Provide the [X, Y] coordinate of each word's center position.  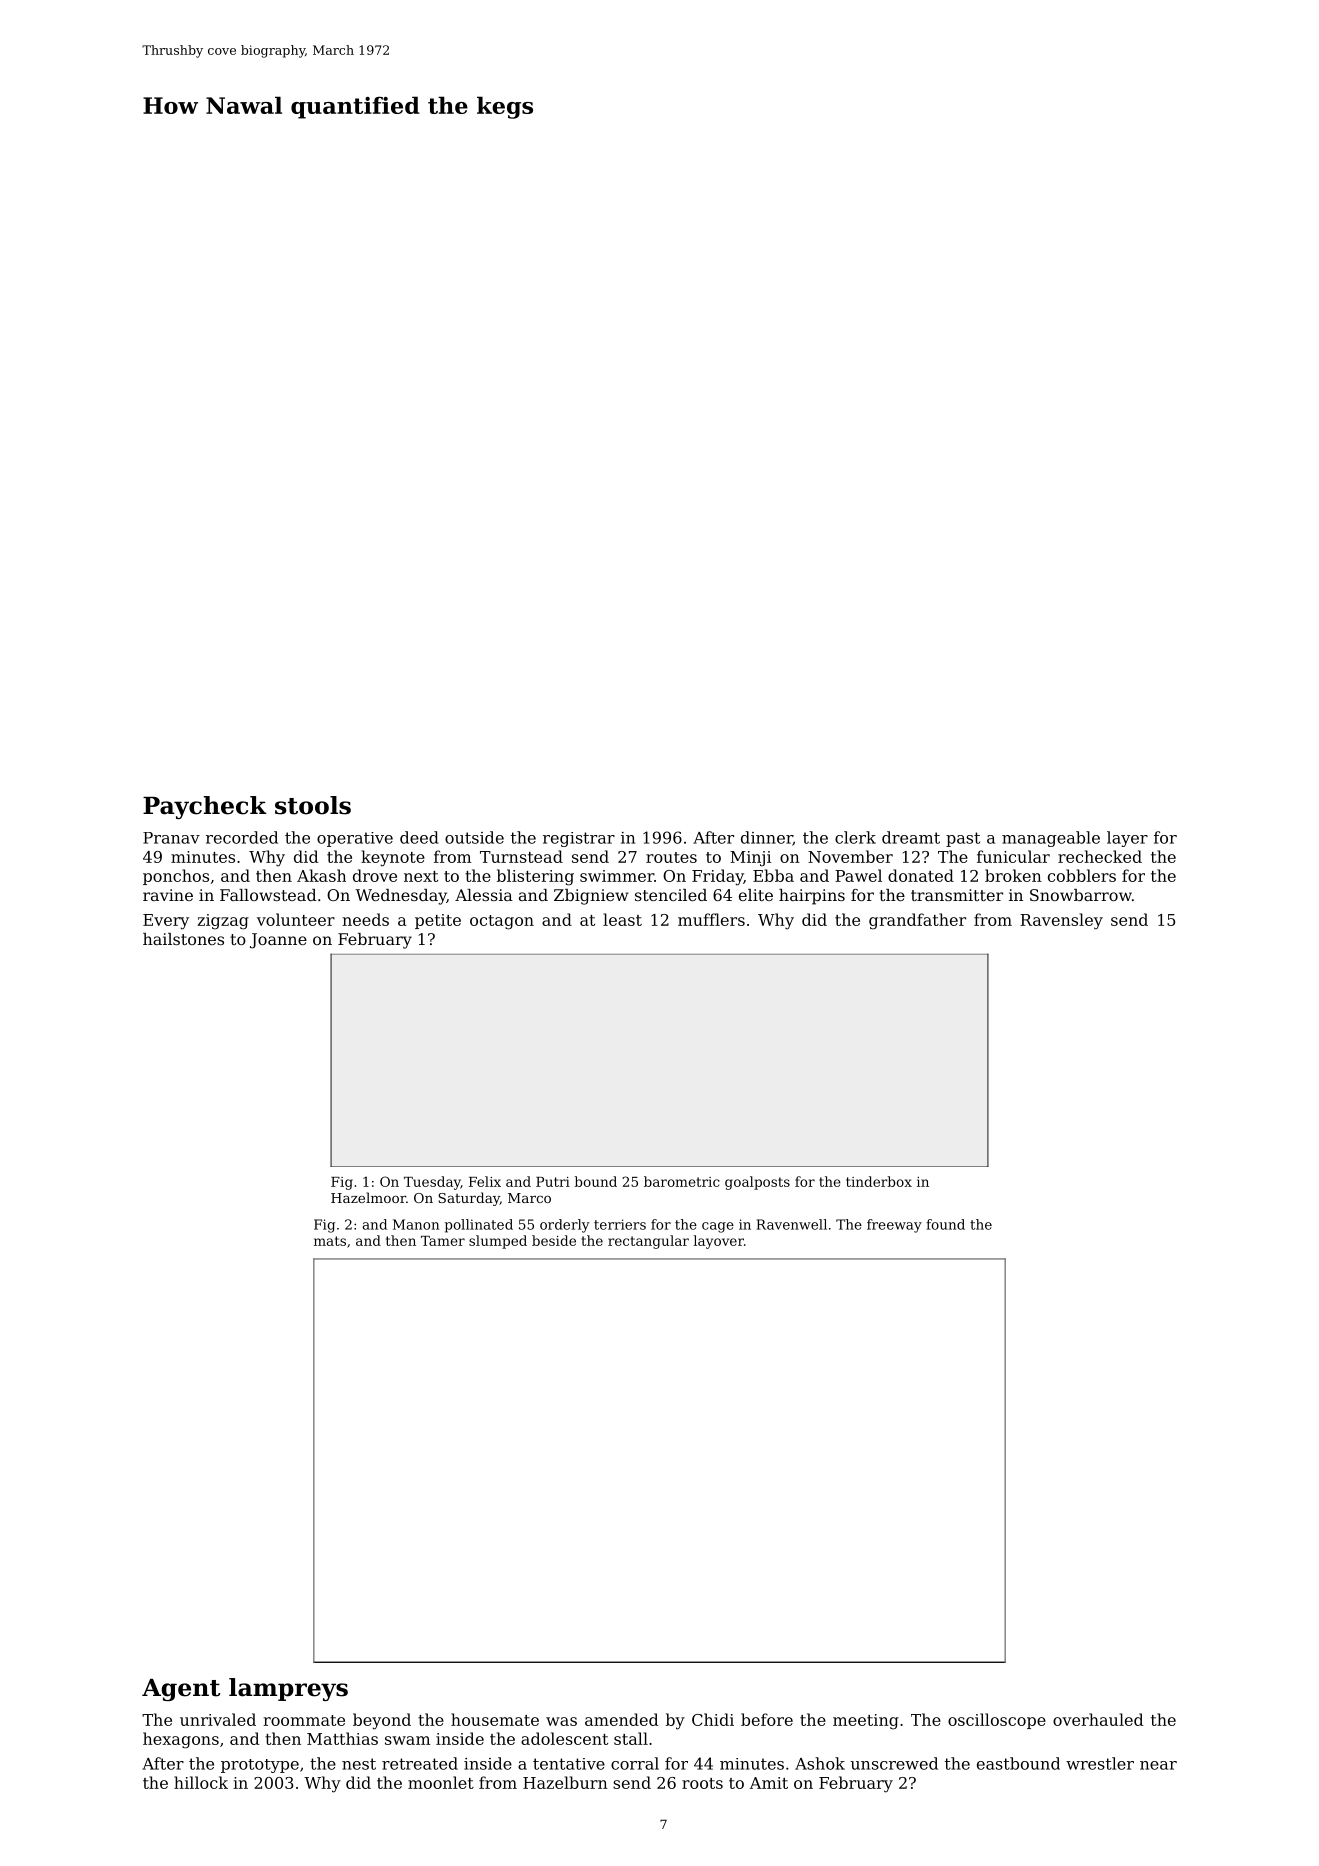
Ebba [773, 875]
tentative [569, 1764]
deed [419, 837]
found [945, 1224]
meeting [866, 1722]
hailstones [183, 939]
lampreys [288, 1689]
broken [1013, 875]
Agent [181, 1690]
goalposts [757, 1183]
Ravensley [1061, 921]
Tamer [443, 1241]
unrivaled [218, 1719]
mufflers [711, 919]
